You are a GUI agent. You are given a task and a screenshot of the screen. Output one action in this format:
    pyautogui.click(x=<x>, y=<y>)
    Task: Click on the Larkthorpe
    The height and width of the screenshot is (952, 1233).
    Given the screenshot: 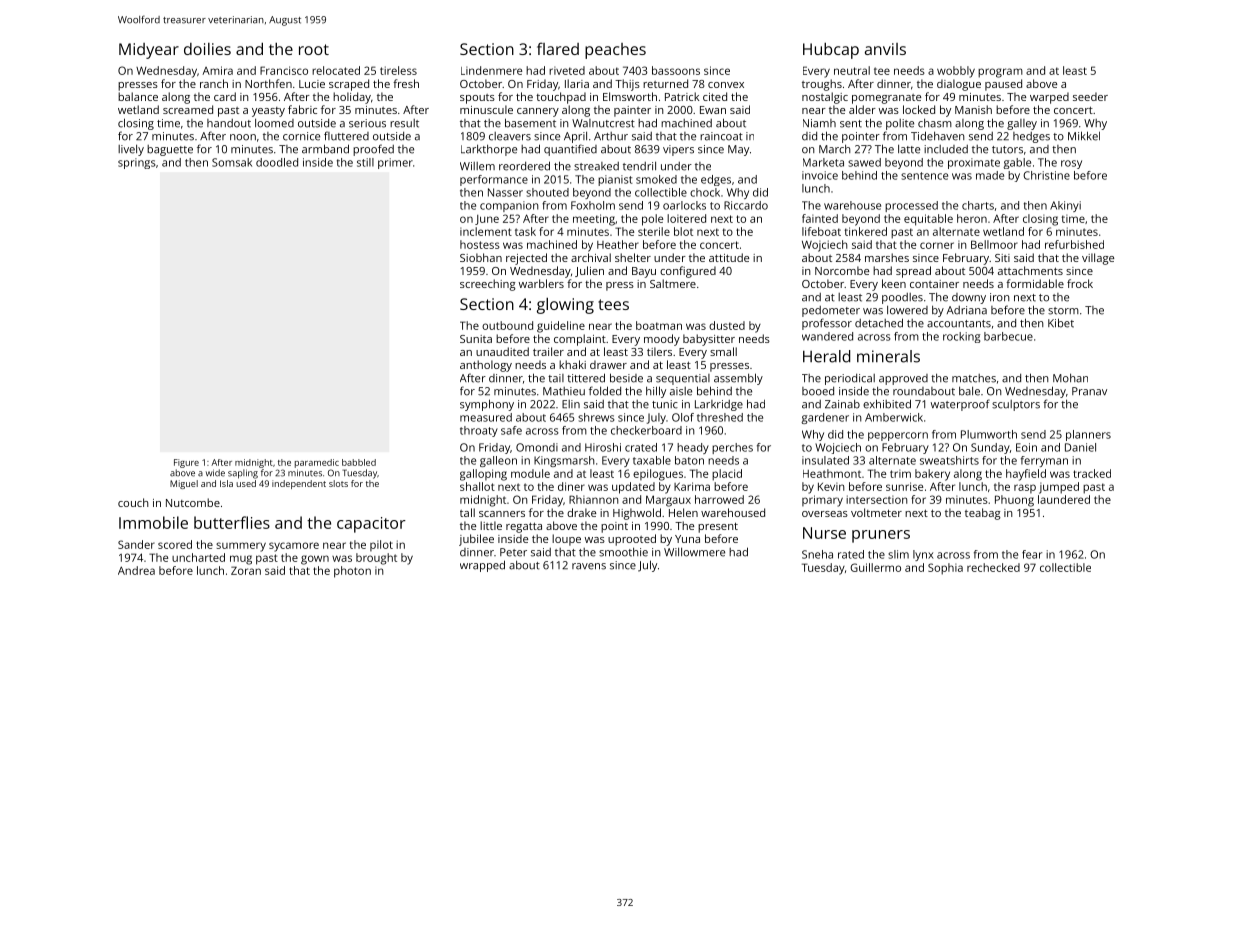 What is the action you would take?
    pyautogui.click(x=489, y=150)
